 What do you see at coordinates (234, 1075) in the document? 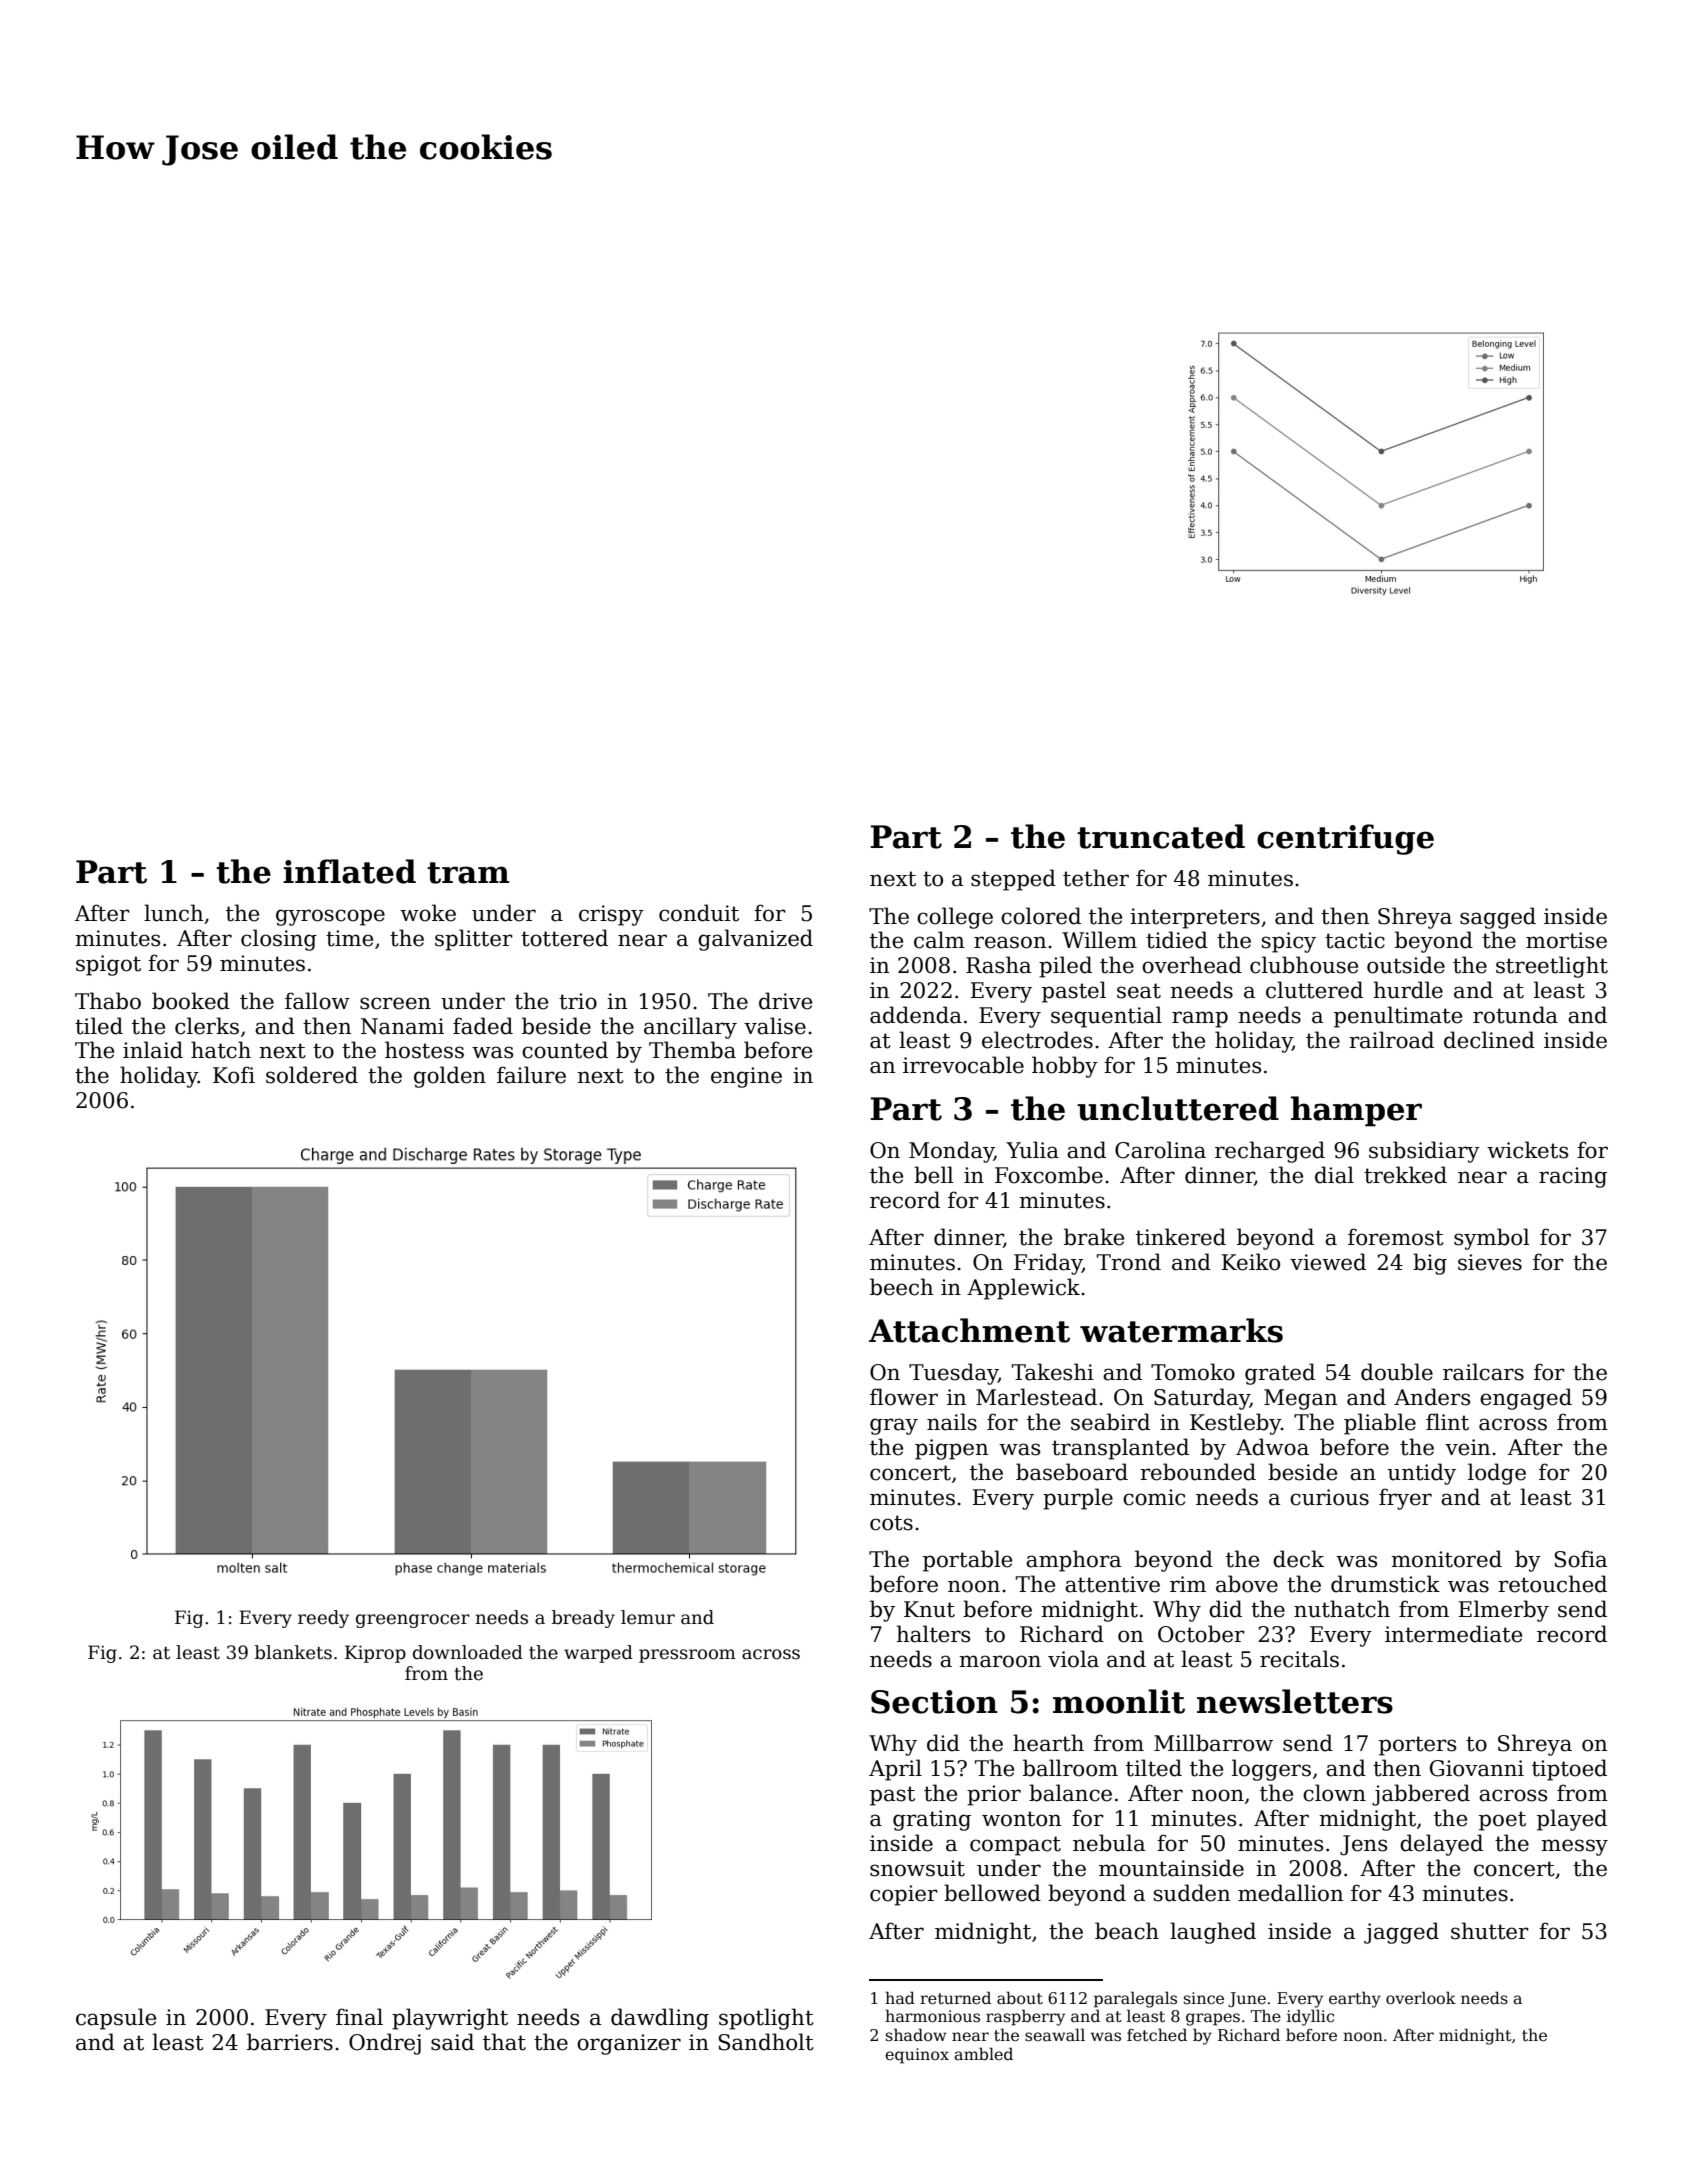
I see `Kofi` at bounding box center [234, 1075].
